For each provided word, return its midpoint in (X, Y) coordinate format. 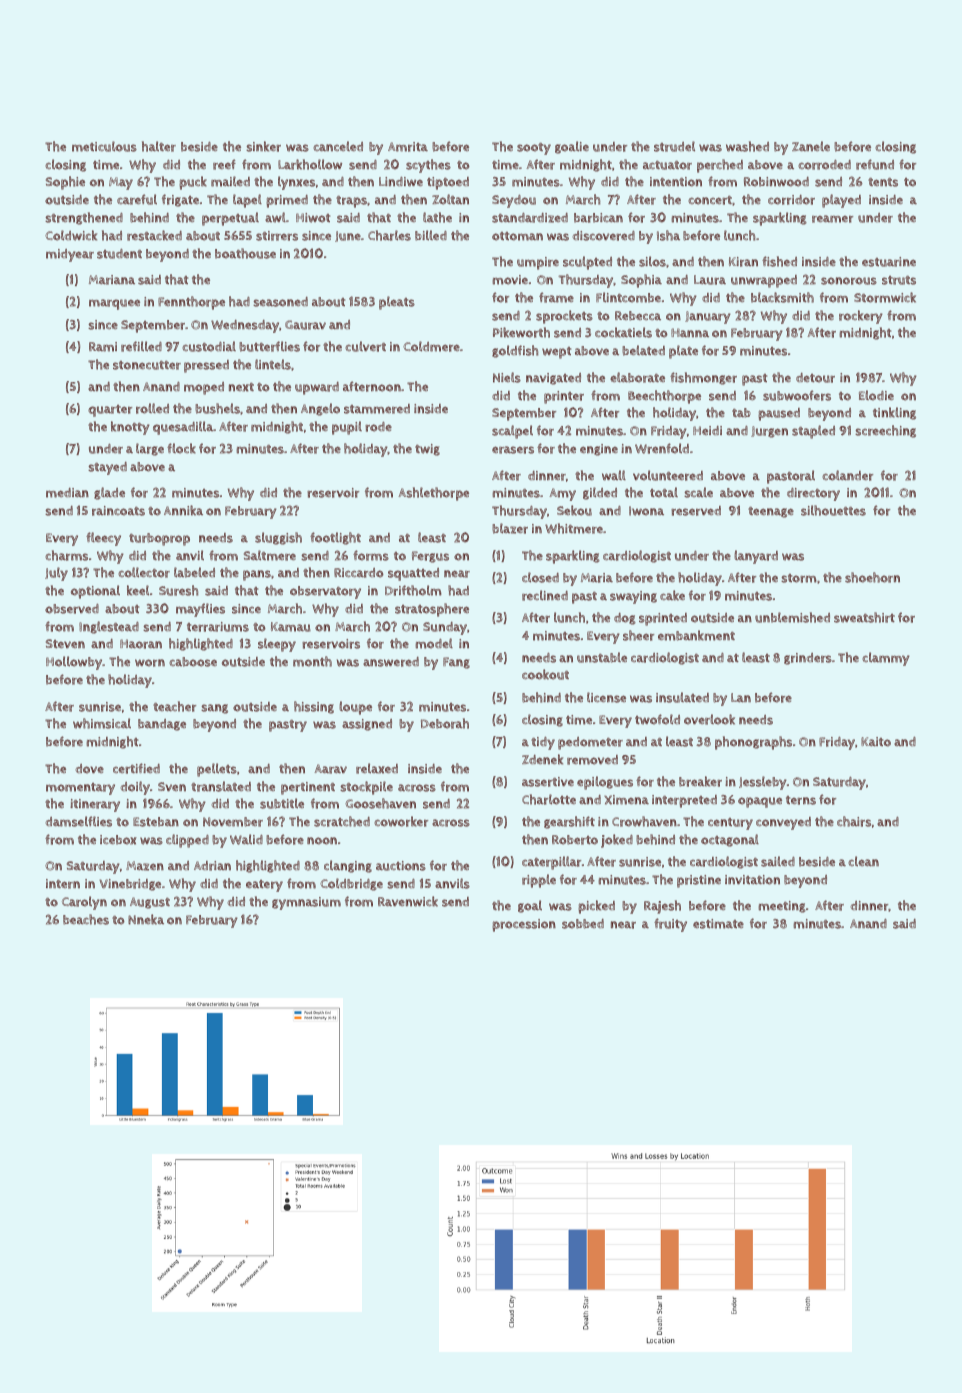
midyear (70, 255)
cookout (545, 674)
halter (159, 146)
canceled (338, 146)
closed (540, 577)
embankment (696, 635)
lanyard (756, 557)
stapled (813, 432)
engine (599, 450)
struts (899, 280)
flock (181, 448)
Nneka (146, 919)
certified (136, 768)
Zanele (811, 146)
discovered (604, 236)
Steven (65, 643)
